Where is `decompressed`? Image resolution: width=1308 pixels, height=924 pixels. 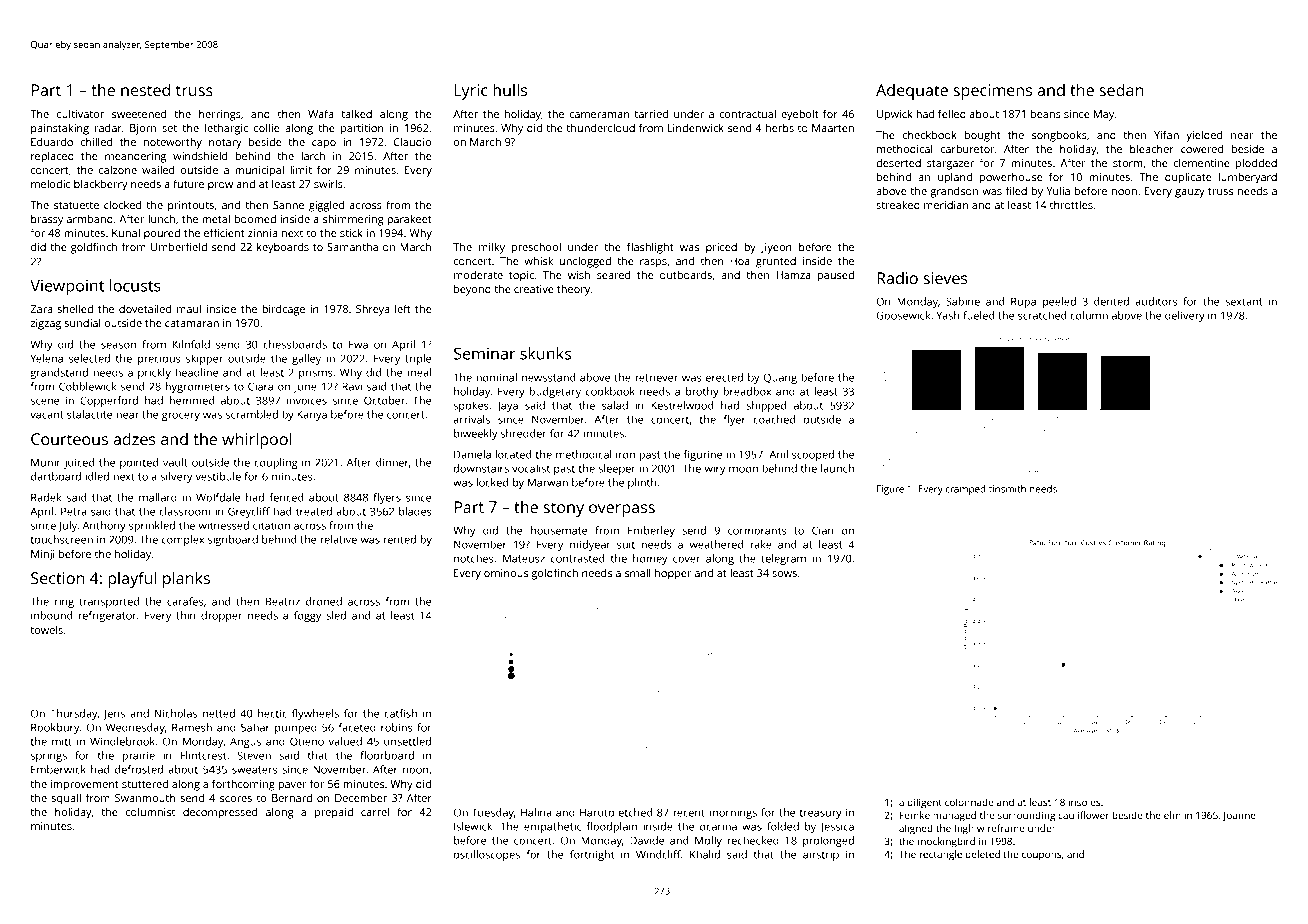
decompressed is located at coordinates (220, 813).
